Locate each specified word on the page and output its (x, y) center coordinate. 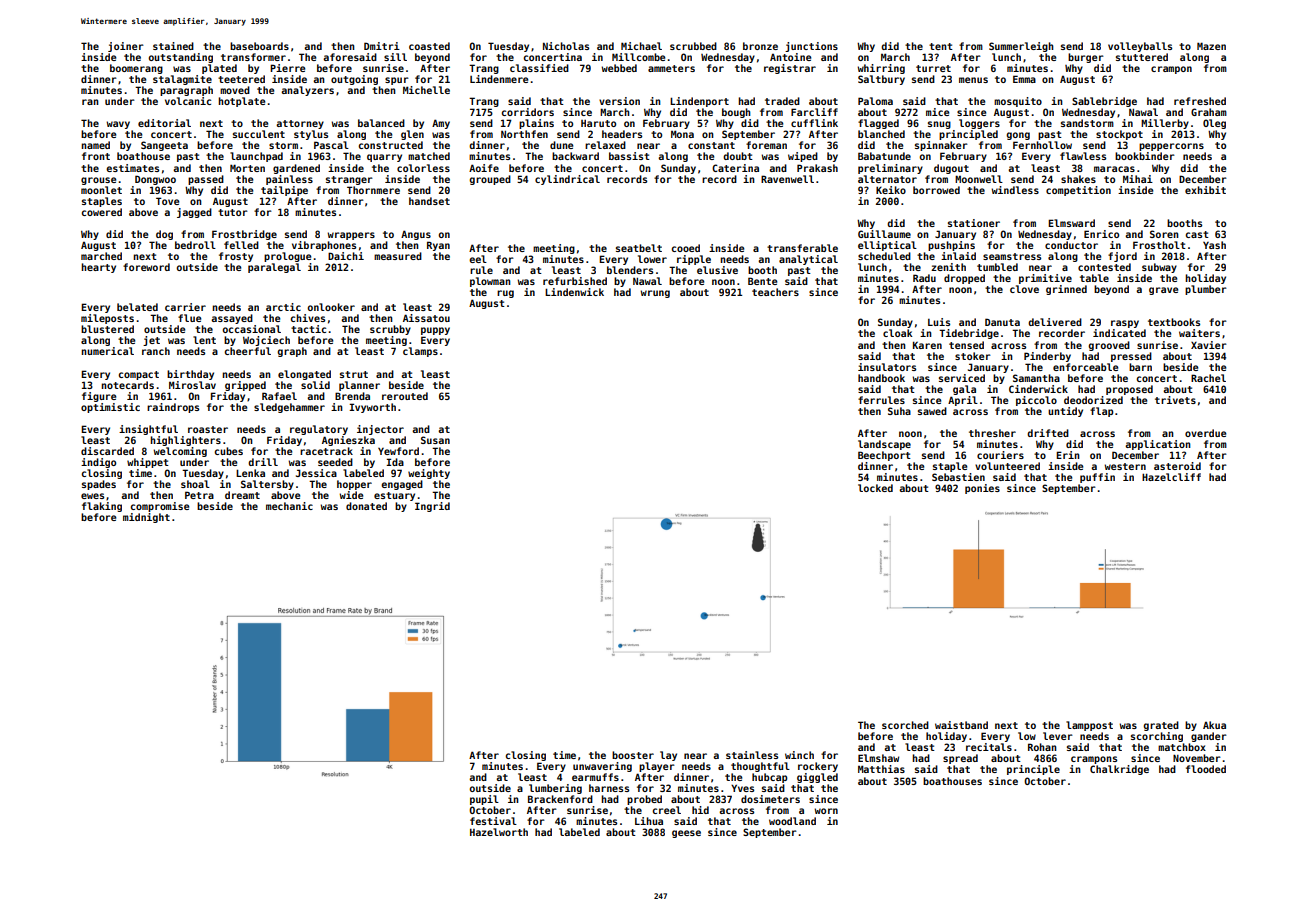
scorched (905, 725)
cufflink (814, 123)
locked (875, 488)
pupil (484, 800)
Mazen (1211, 46)
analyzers (307, 91)
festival (493, 821)
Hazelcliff (1171, 477)
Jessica (316, 473)
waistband (961, 725)
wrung (655, 294)
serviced (962, 378)
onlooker (331, 307)
